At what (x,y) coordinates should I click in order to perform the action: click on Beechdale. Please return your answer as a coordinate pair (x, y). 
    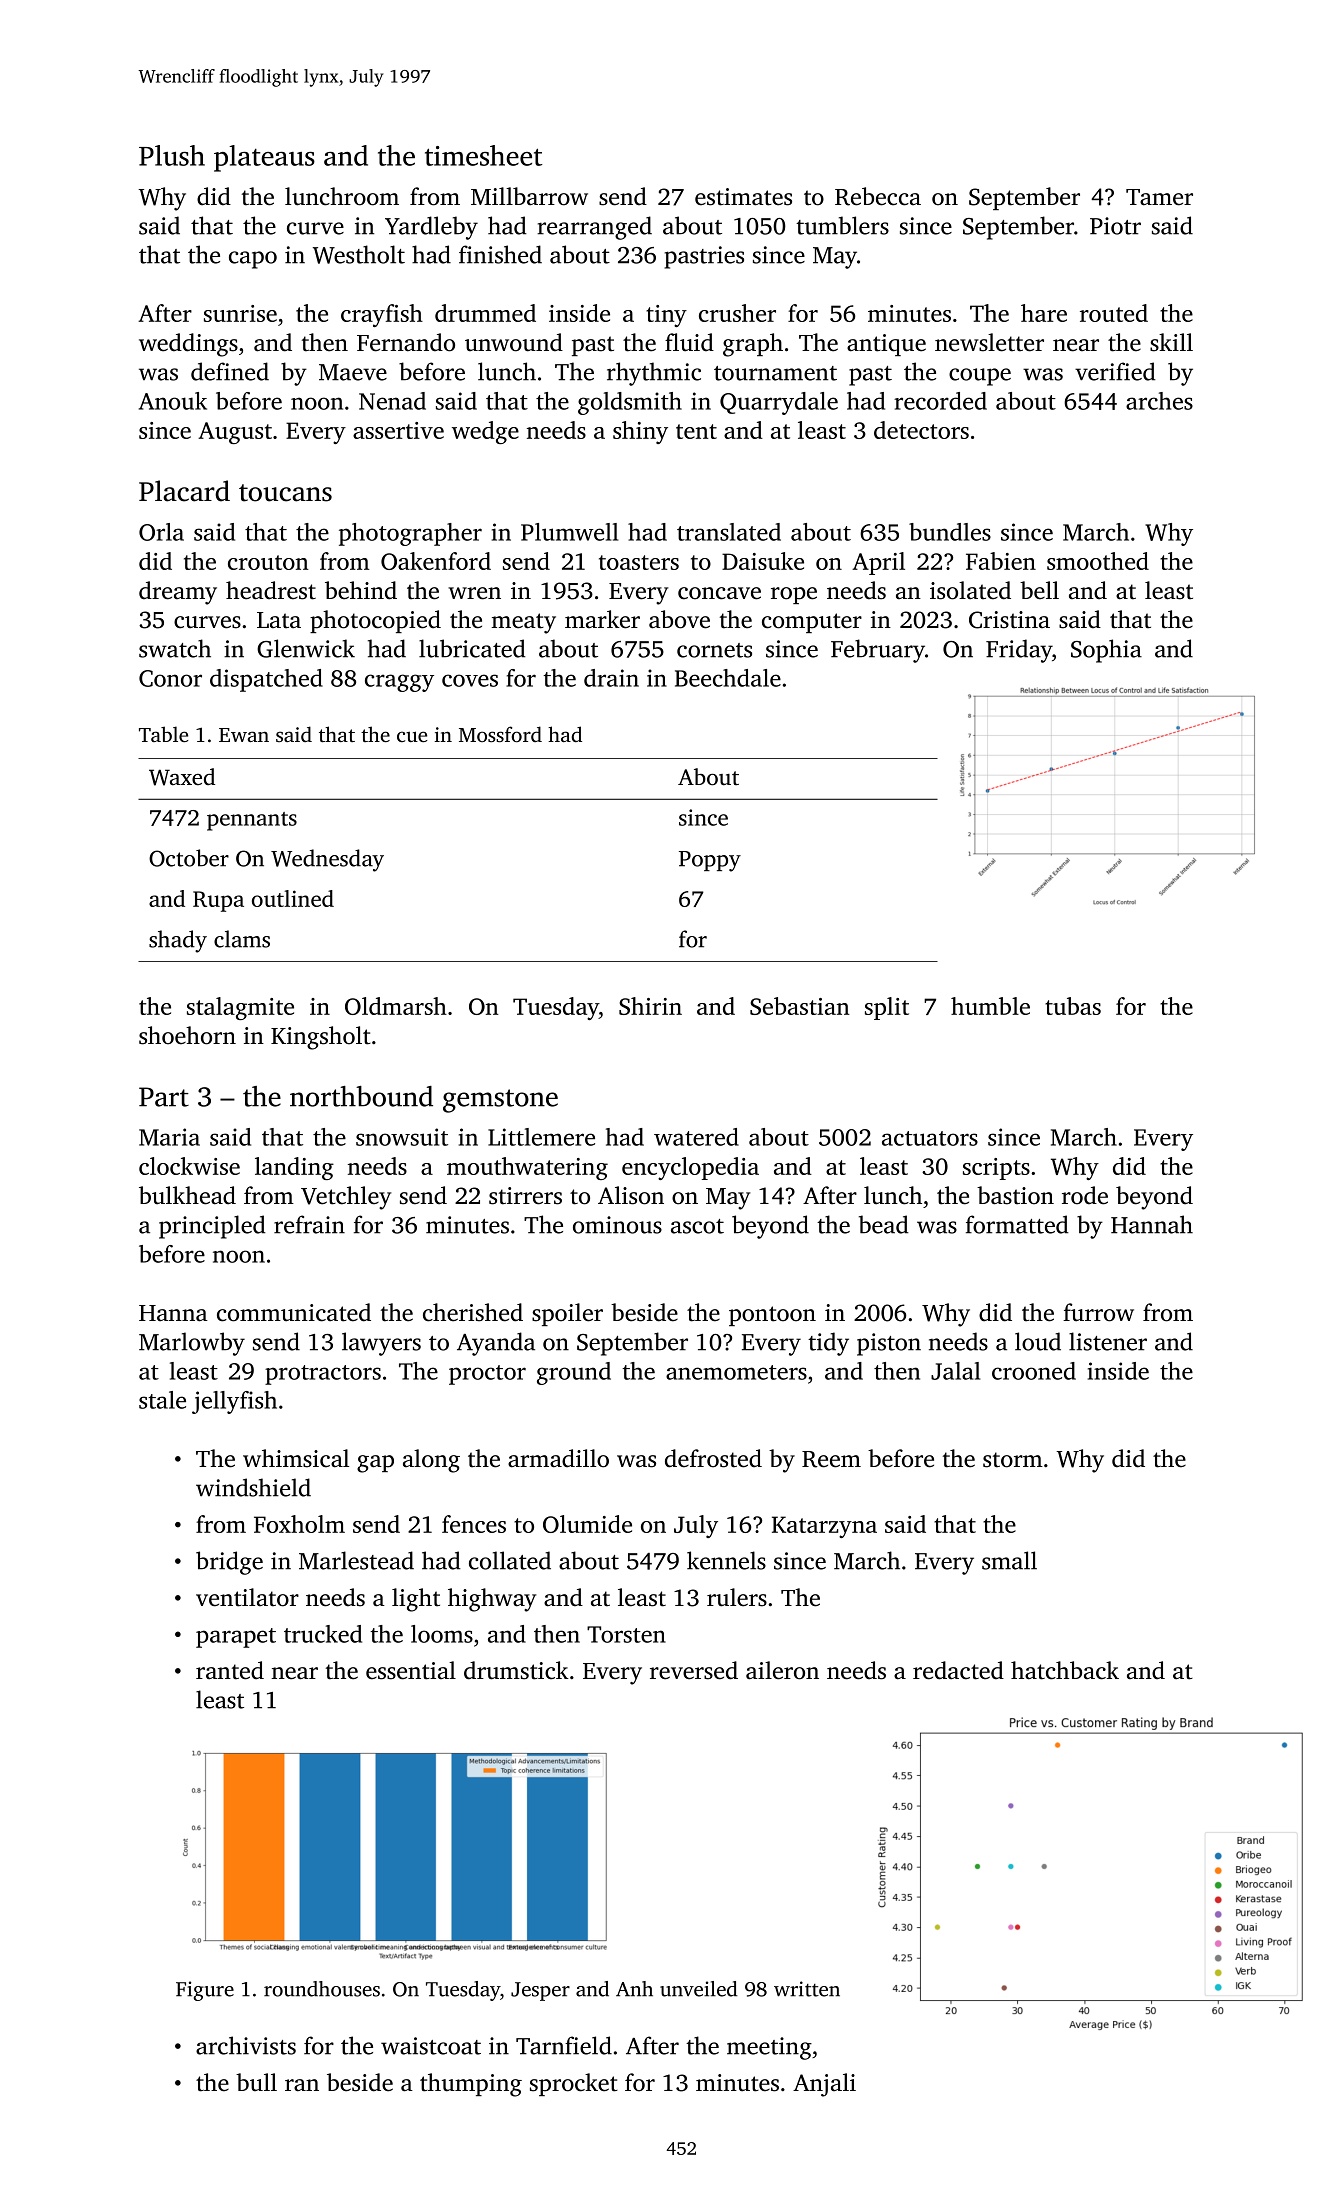
    Looking at the image, I should click on (728, 678).
